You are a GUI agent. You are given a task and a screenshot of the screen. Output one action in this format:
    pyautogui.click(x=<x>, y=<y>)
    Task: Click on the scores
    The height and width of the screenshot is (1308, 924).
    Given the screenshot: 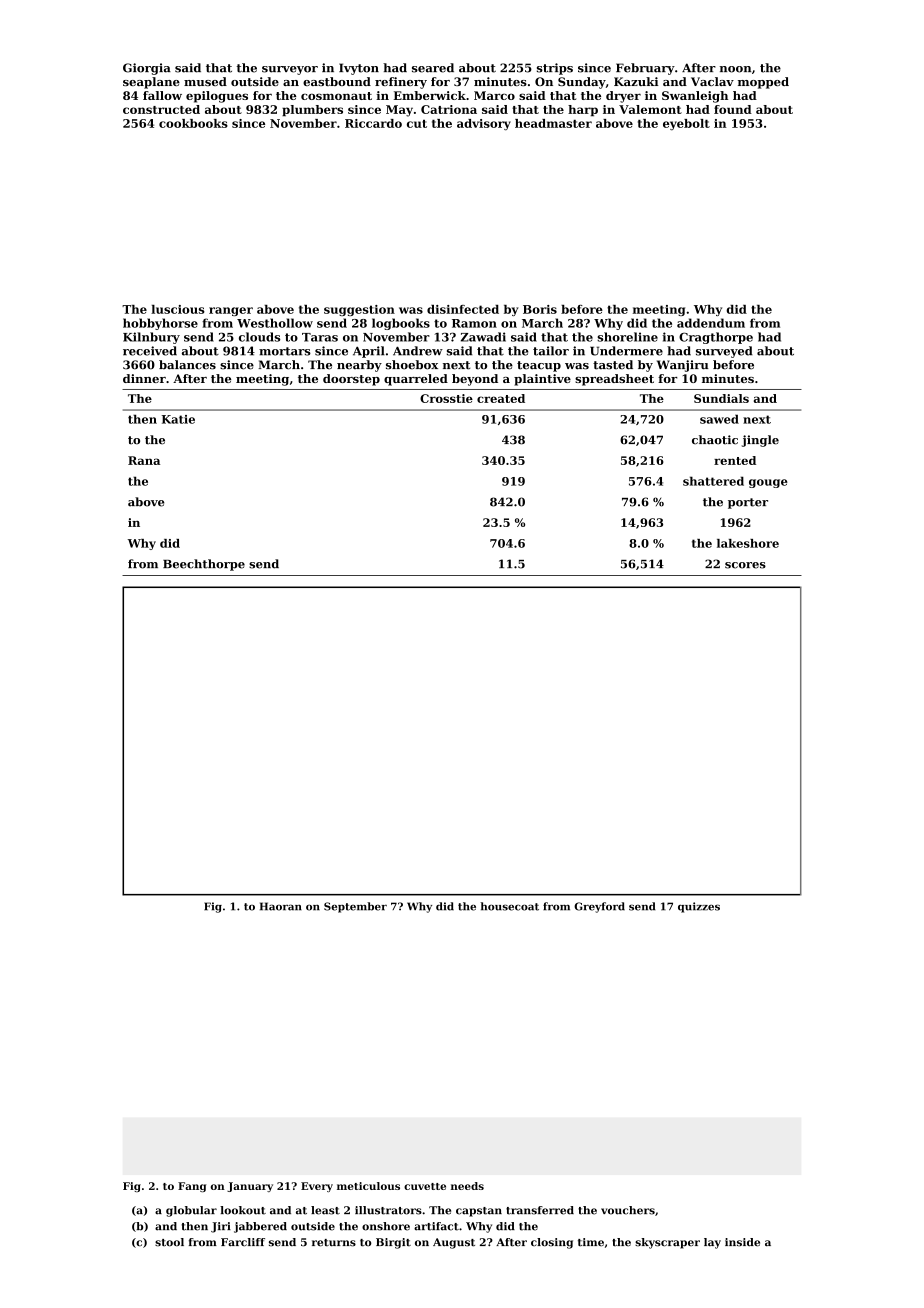 What is the action you would take?
    pyautogui.click(x=745, y=565)
